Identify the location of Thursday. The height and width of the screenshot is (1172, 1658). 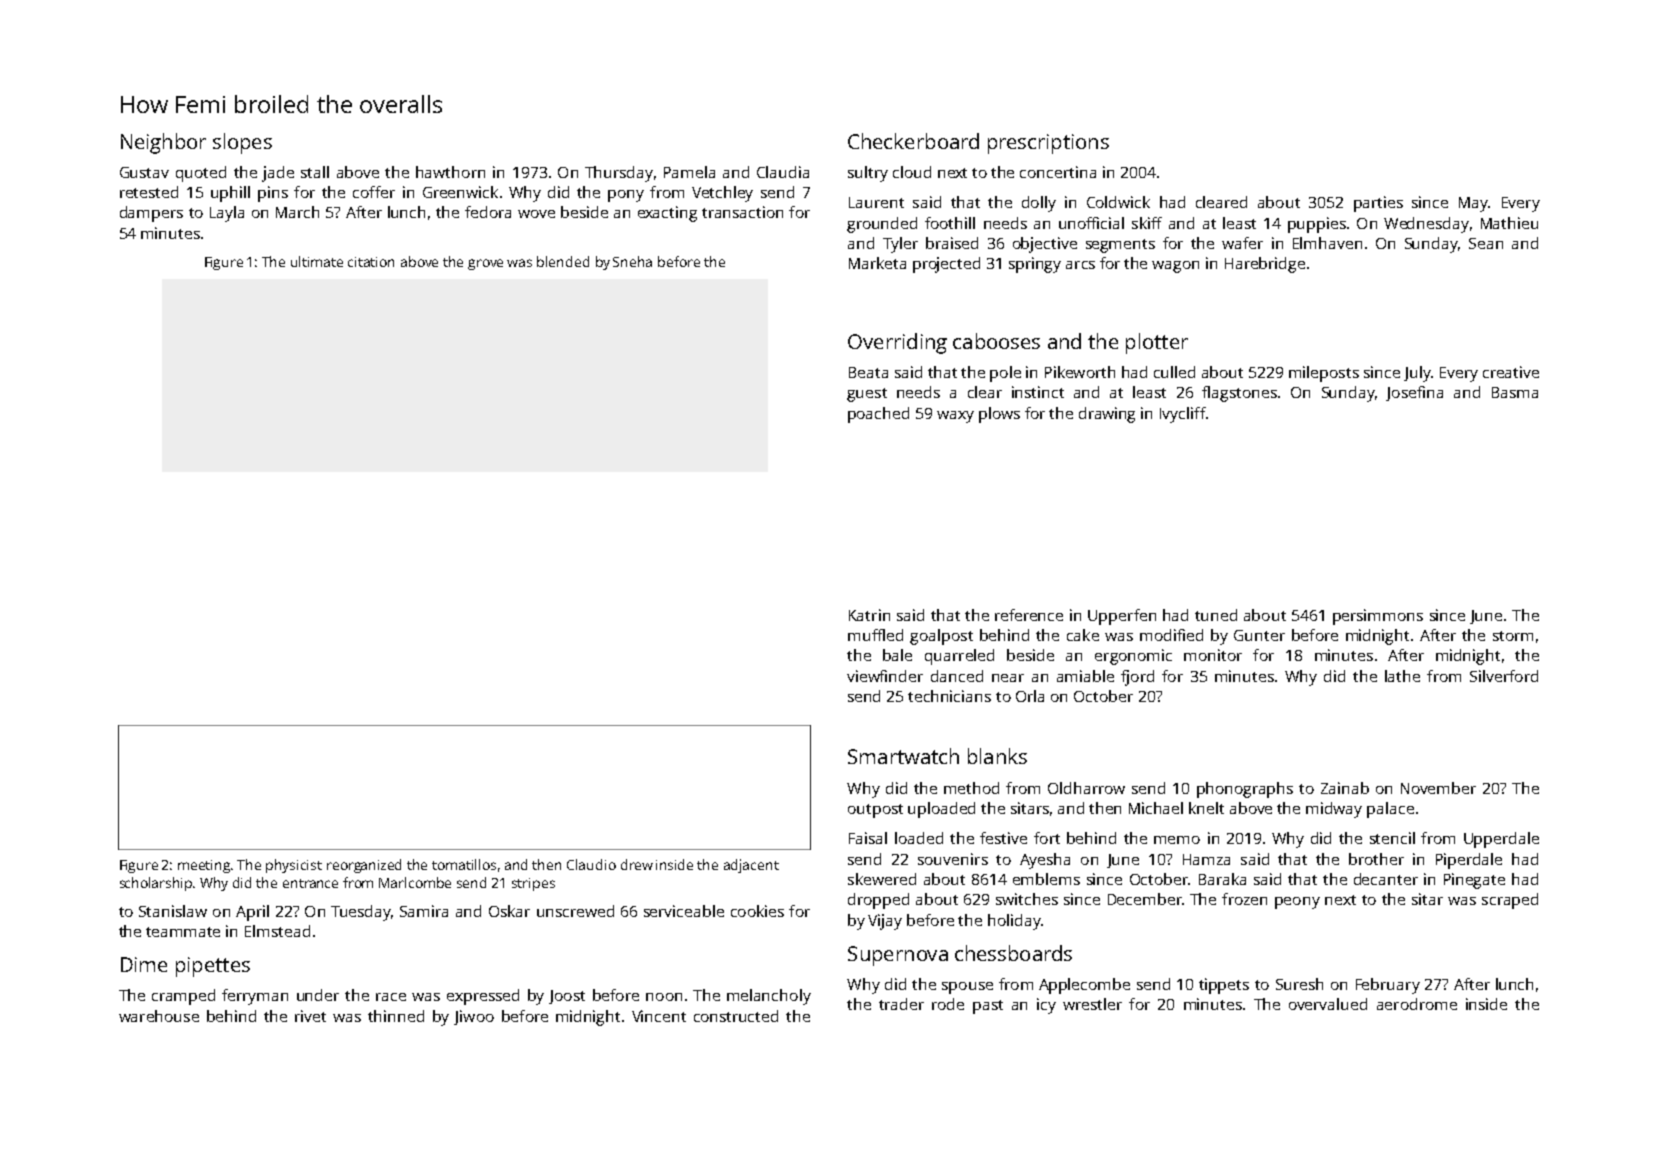
(619, 174).
